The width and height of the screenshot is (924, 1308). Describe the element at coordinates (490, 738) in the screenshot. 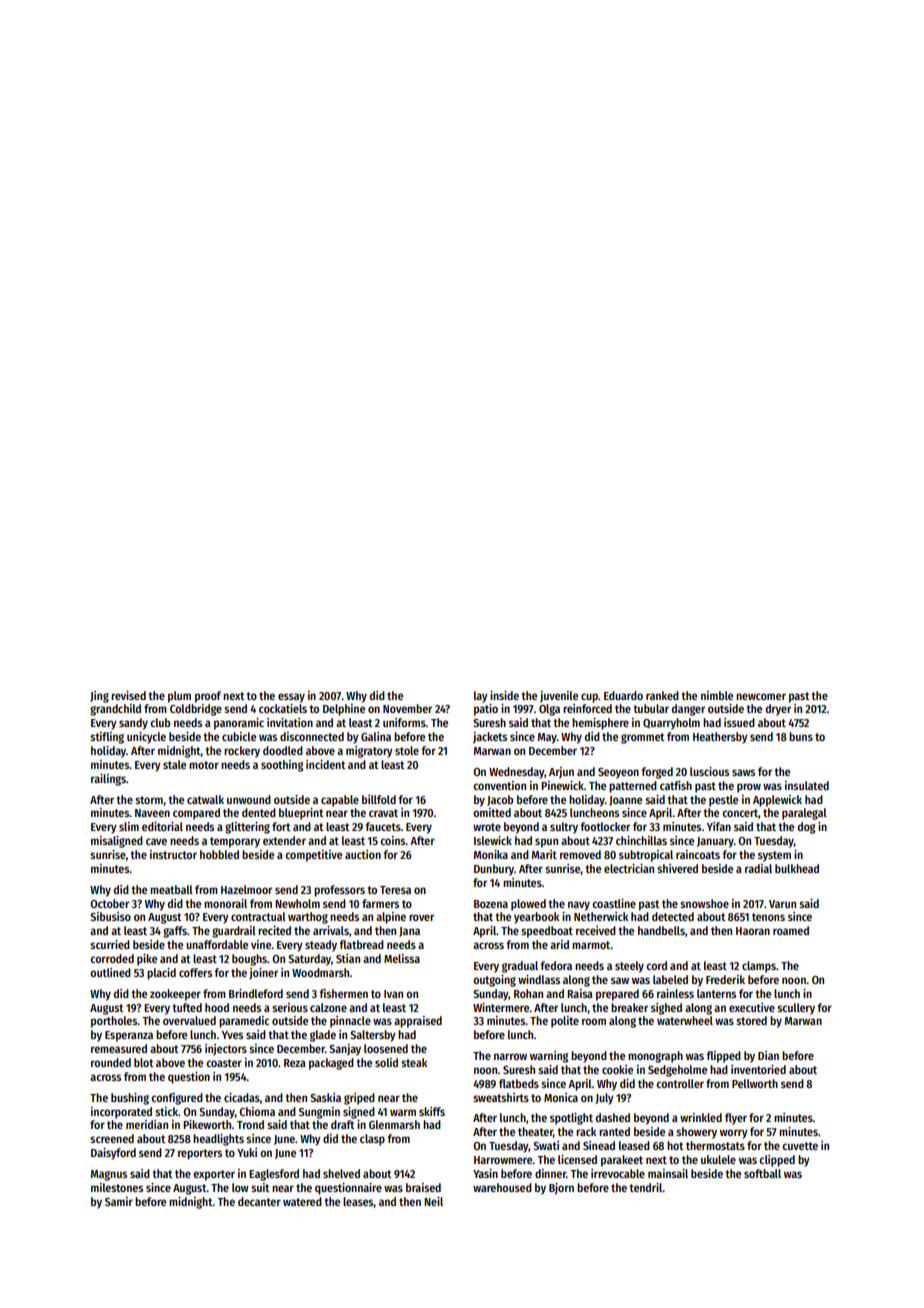

I see `jackets` at that location.
